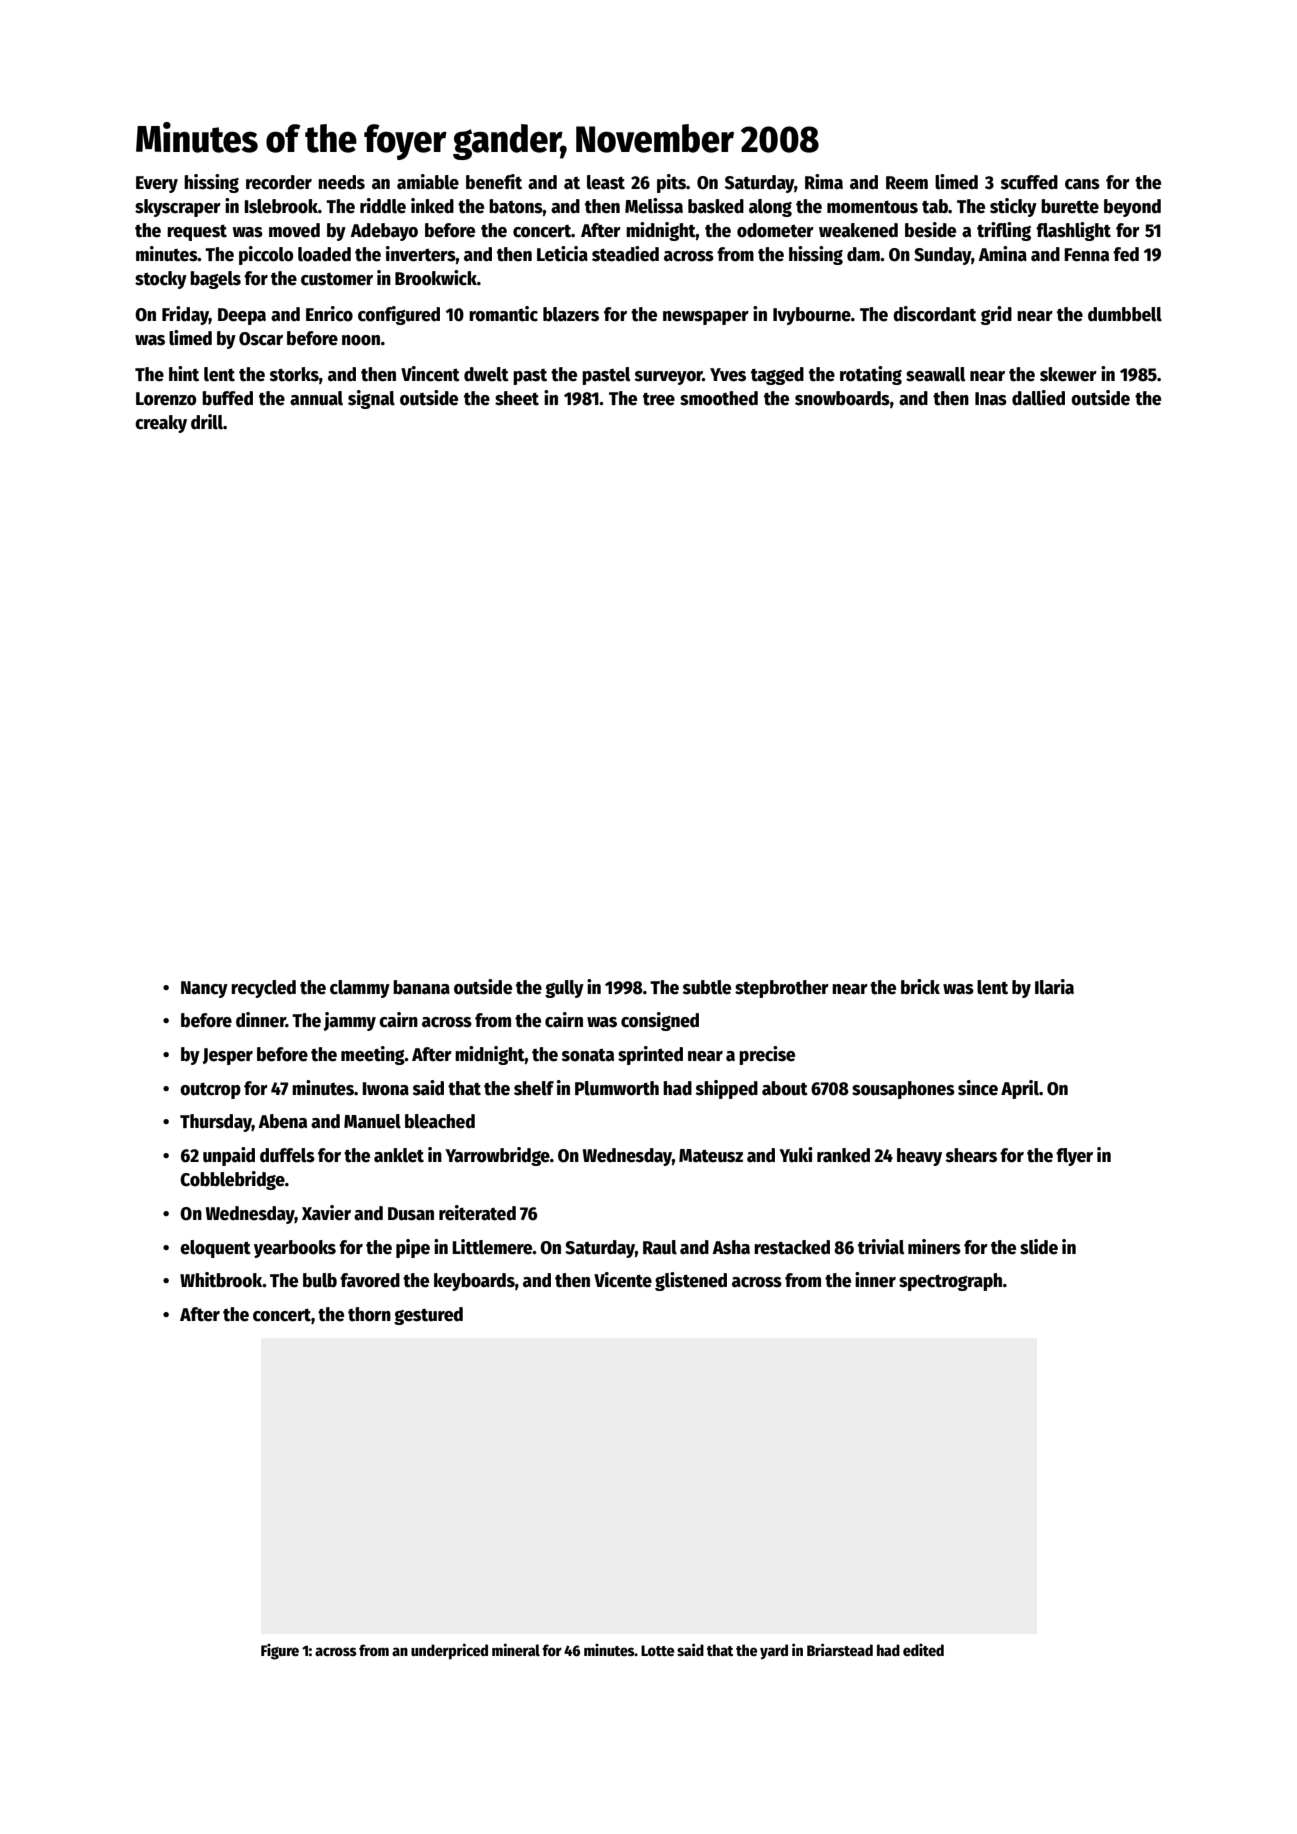 This image has width=1297, height=1834. Describe the element at coordinates (166, 399) in the image. I see `Lorenzo` at that location.
